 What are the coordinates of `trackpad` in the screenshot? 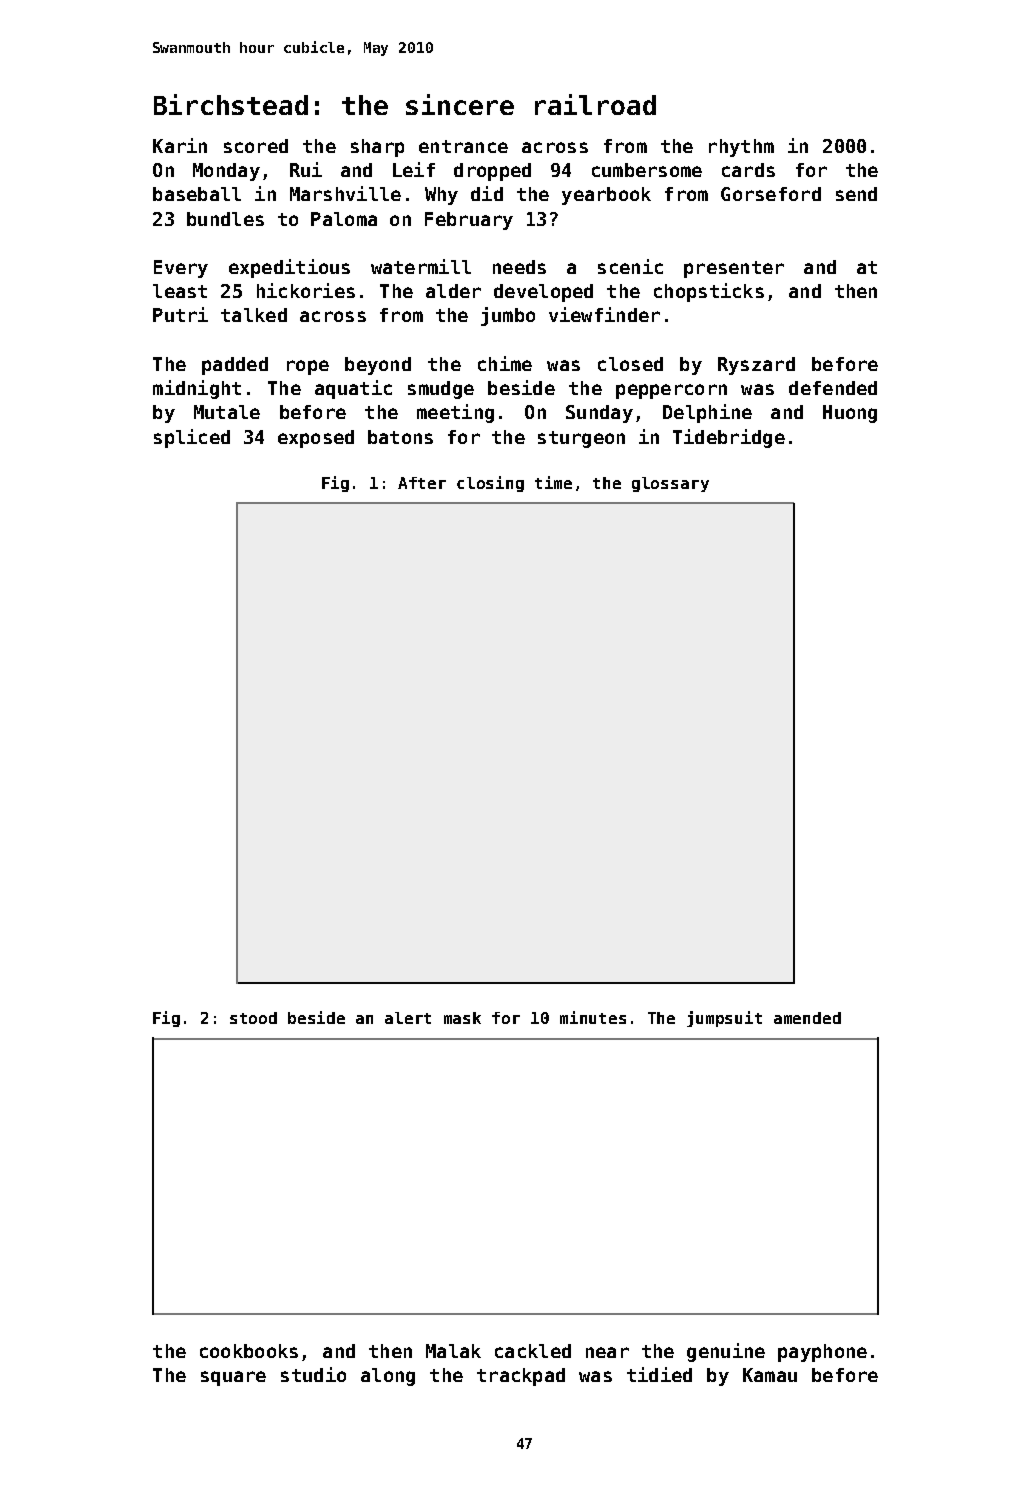 It's located at (521, 1377).
